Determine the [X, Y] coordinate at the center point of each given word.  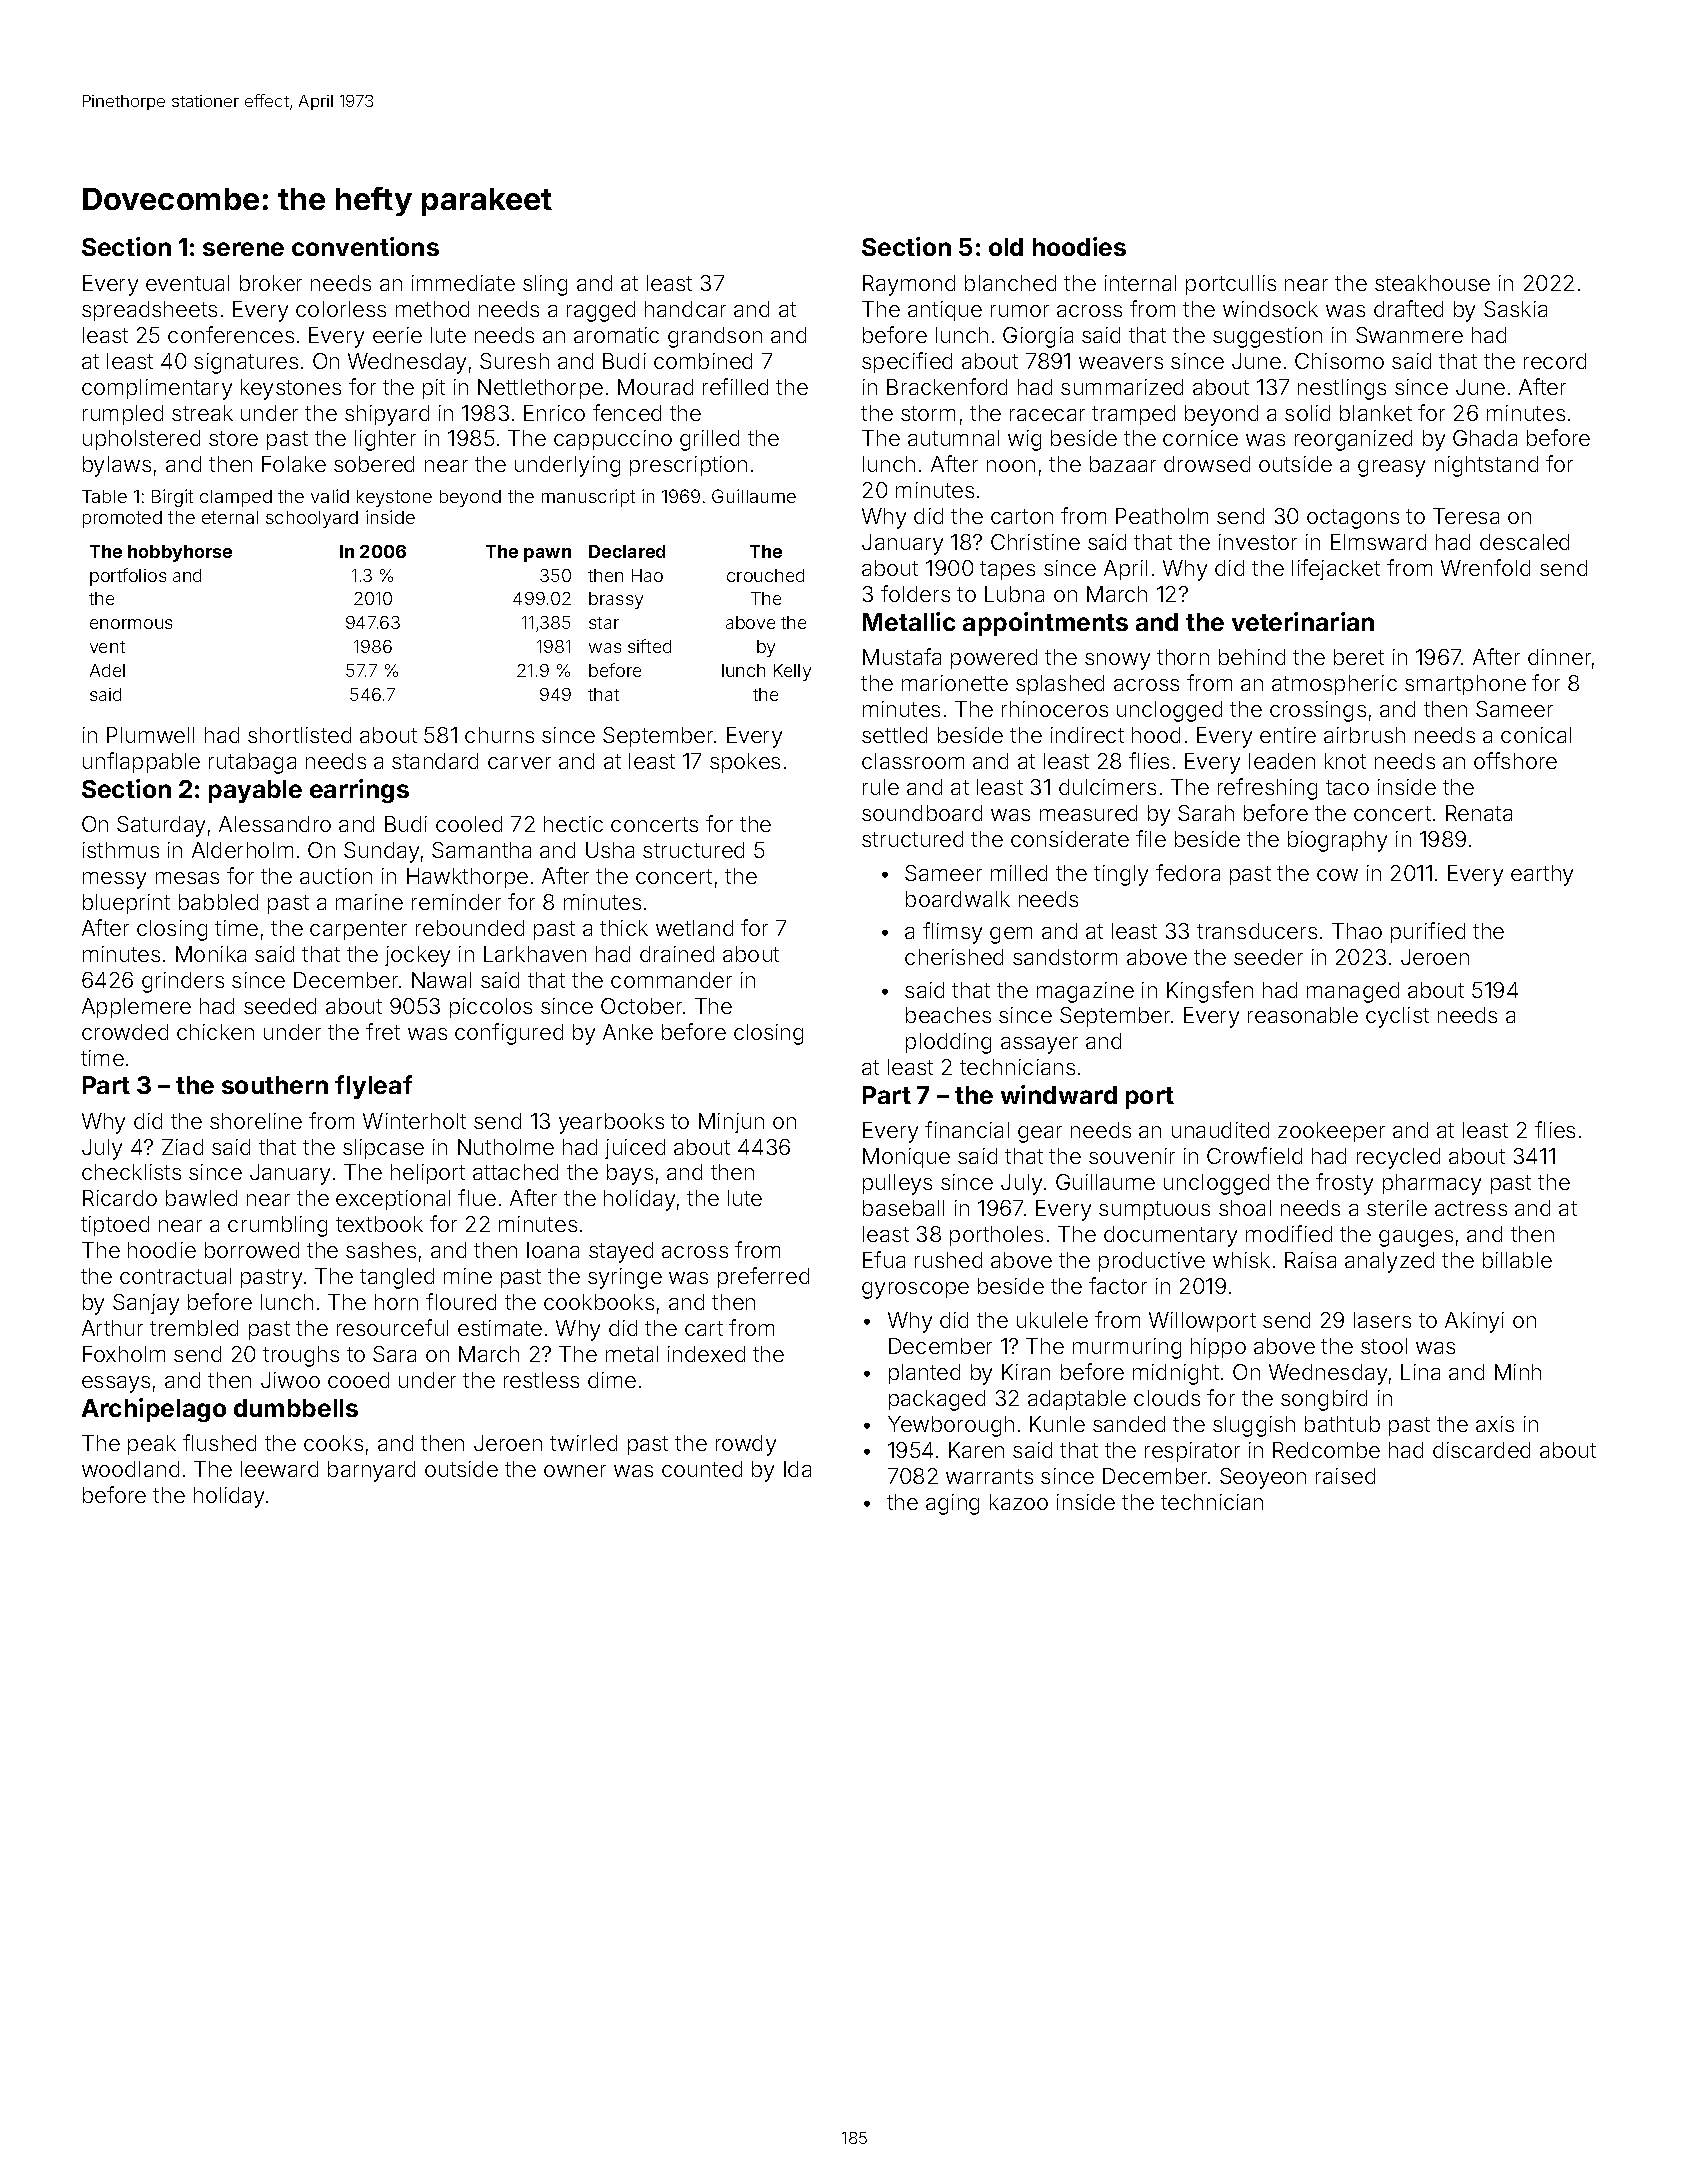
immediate [463, 283]
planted [924, 1374]
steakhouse [1432, 283]
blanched [1010, 283]
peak [152, 1445]
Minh [1518, 1372]
